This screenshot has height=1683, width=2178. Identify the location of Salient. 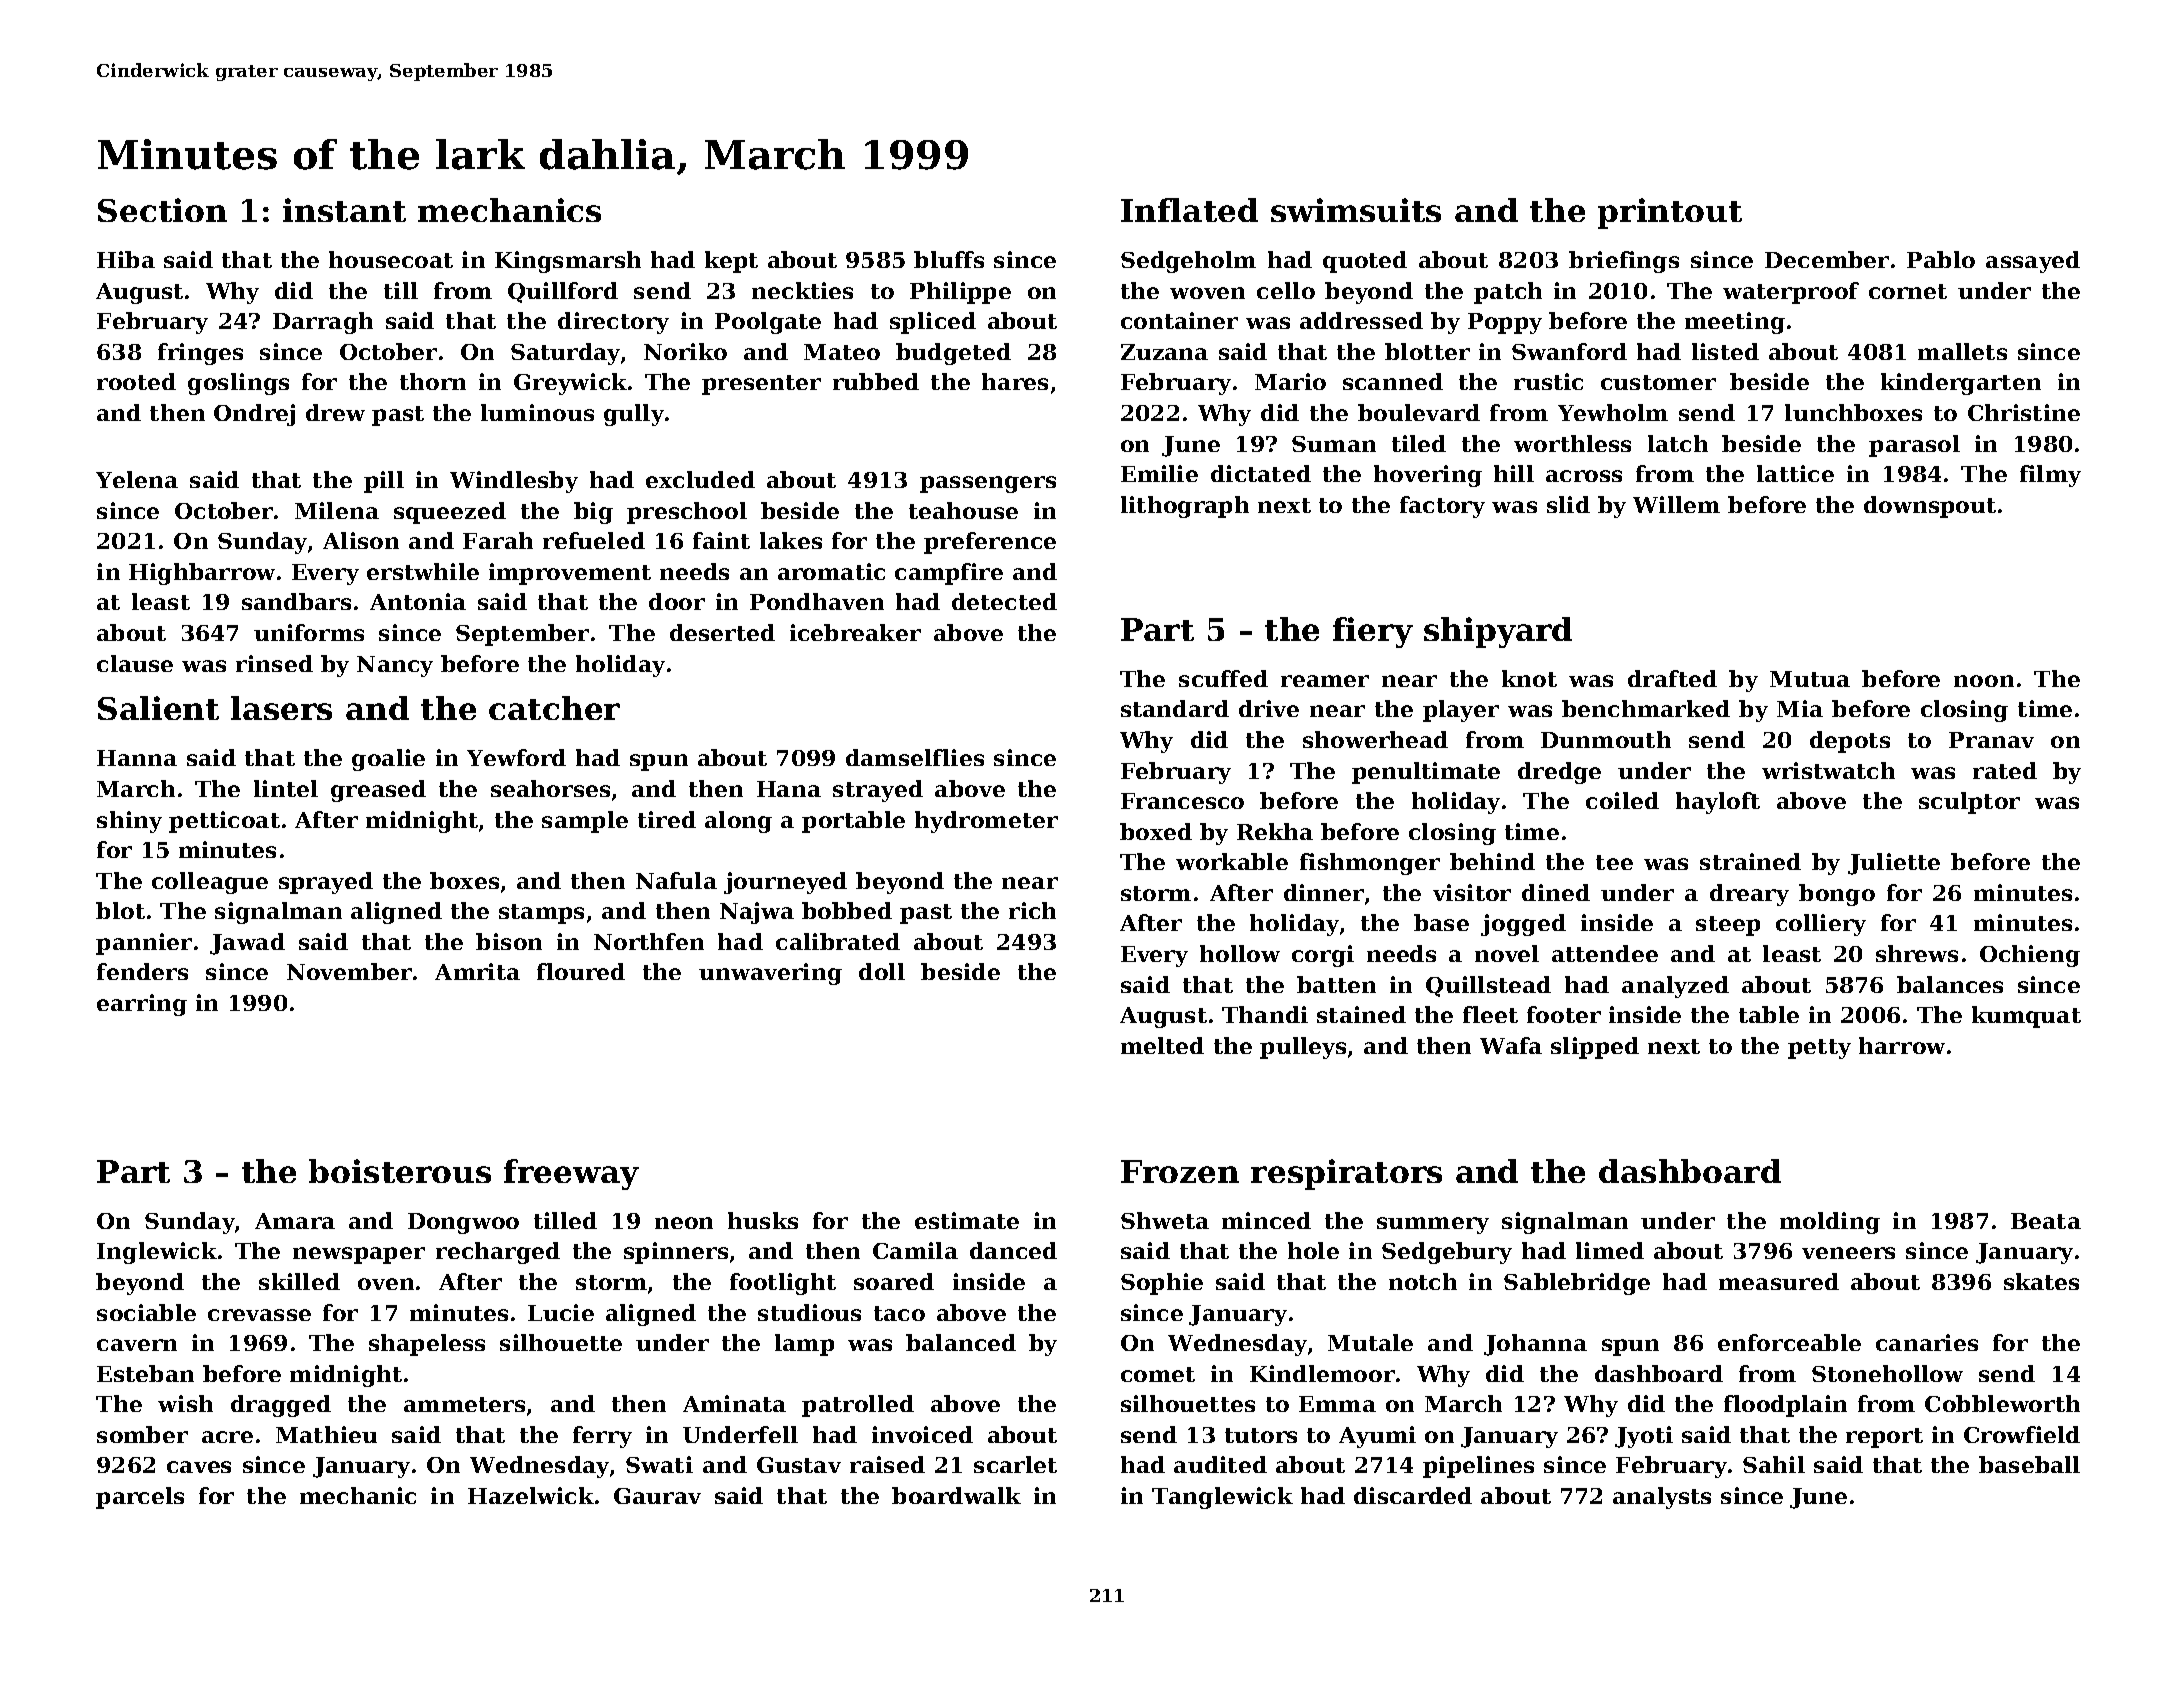
(158, 708).
